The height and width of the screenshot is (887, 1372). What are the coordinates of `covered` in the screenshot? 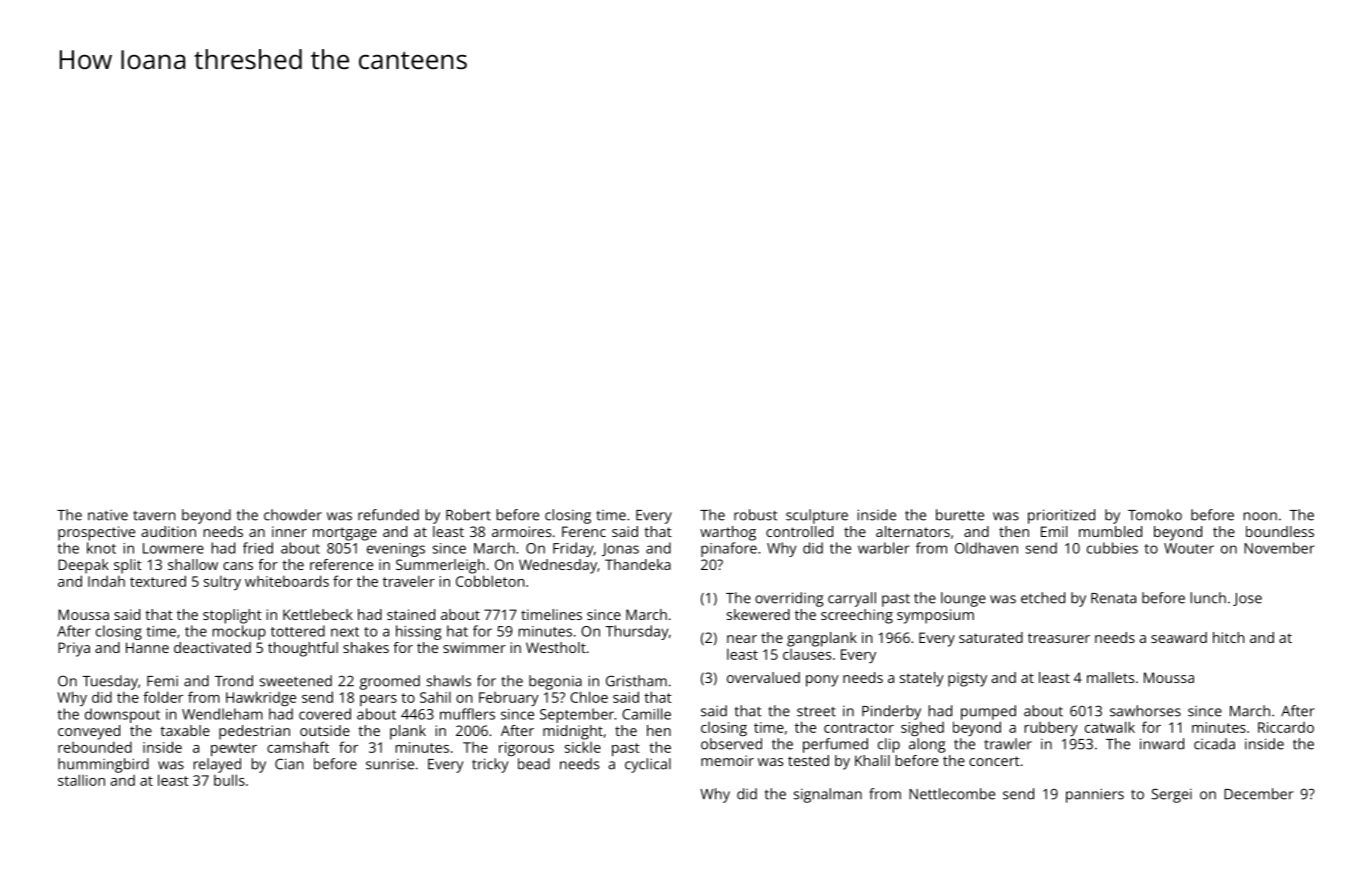 It's located at (325, 714).
